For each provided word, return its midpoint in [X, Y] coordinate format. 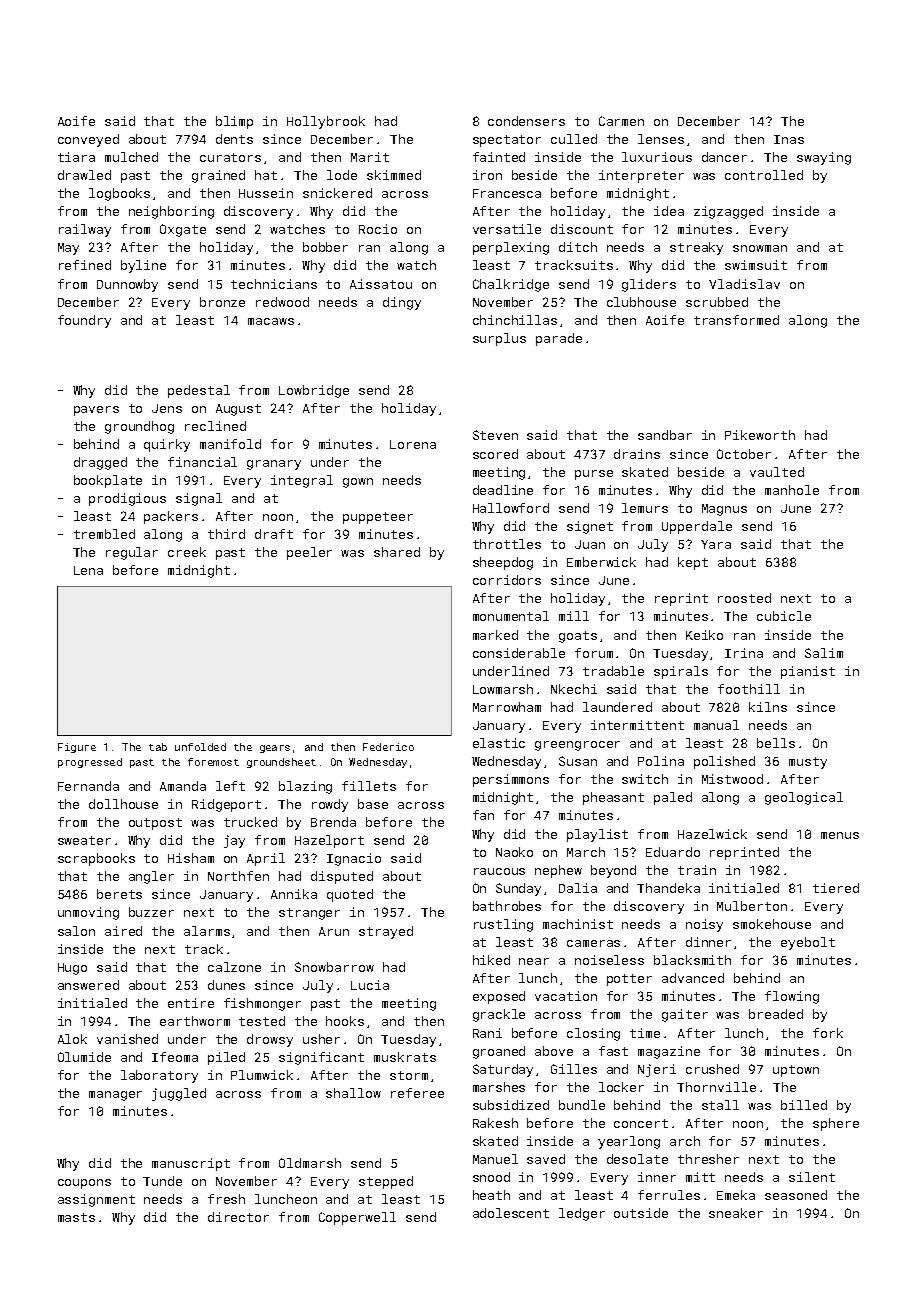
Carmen [621, 121]
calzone [234, 967]
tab [158, 747]
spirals [681, 672]
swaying [824, 158]
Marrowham [507, 707]
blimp [234, 122]
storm [409, 1075]
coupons [84, 1184]
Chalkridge [511, 285]
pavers [96, 411]
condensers [526, 121]
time [645, 1033]
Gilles [574, 1069]
